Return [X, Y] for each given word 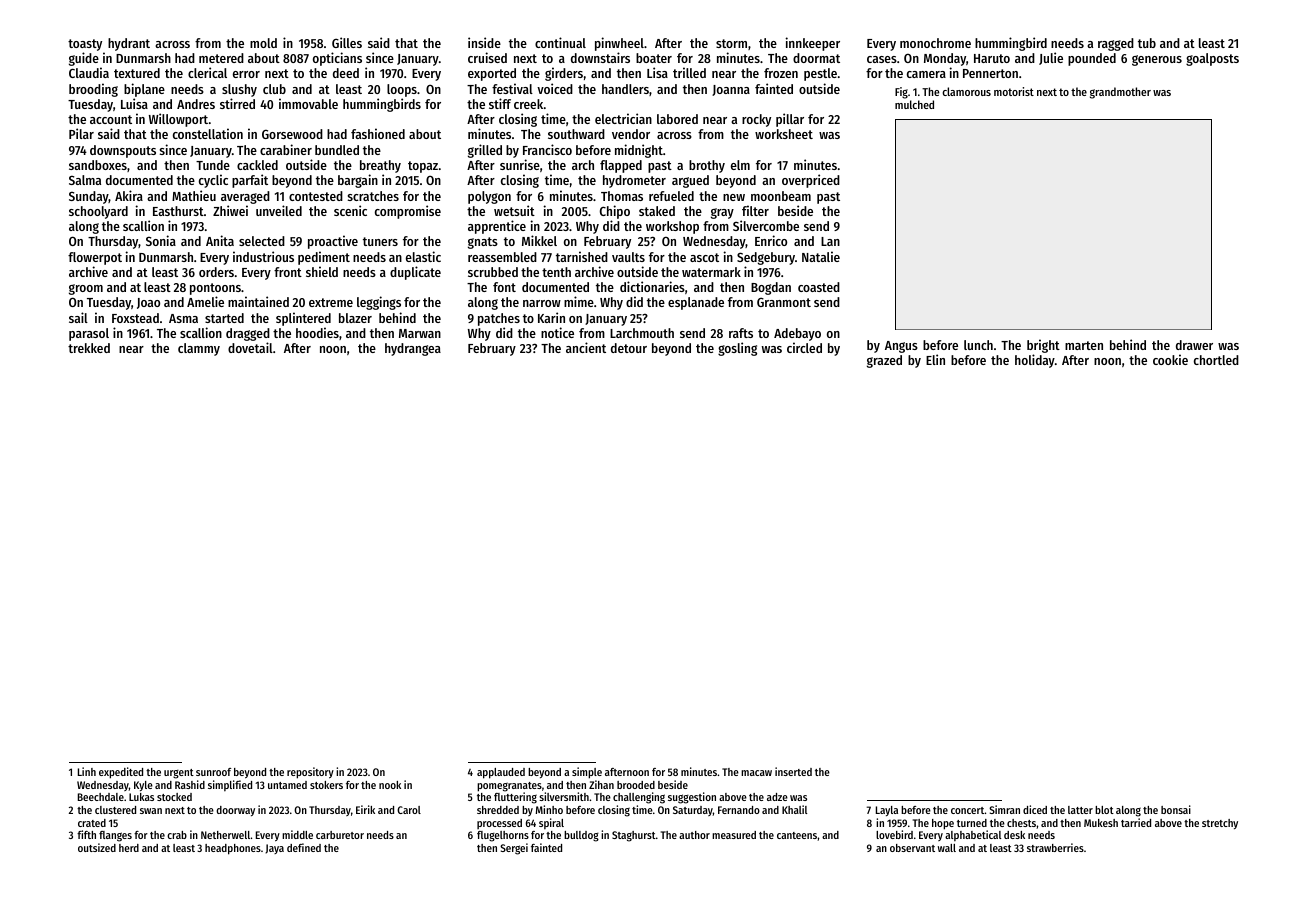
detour [629, 348]
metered [221, 58]
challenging [639, 798]
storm [731, 43]
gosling [737, 349]
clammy [199, 349]
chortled [1216, 360]
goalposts [1212, 59]
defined [304, 847]
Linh [87, 771]
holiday [1035, 361]
